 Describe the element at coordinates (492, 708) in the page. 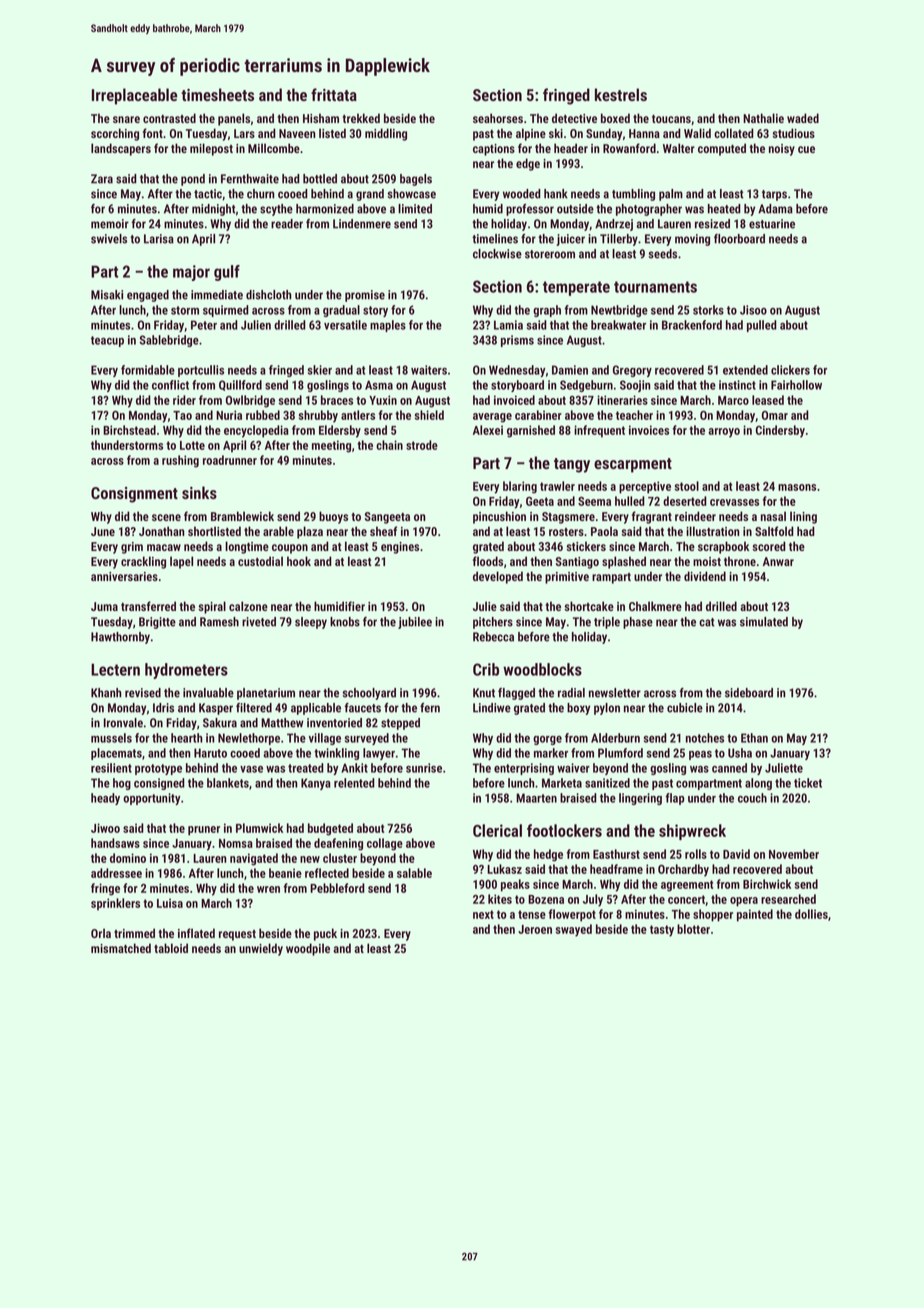

I see `Lindiwe` at that location.
